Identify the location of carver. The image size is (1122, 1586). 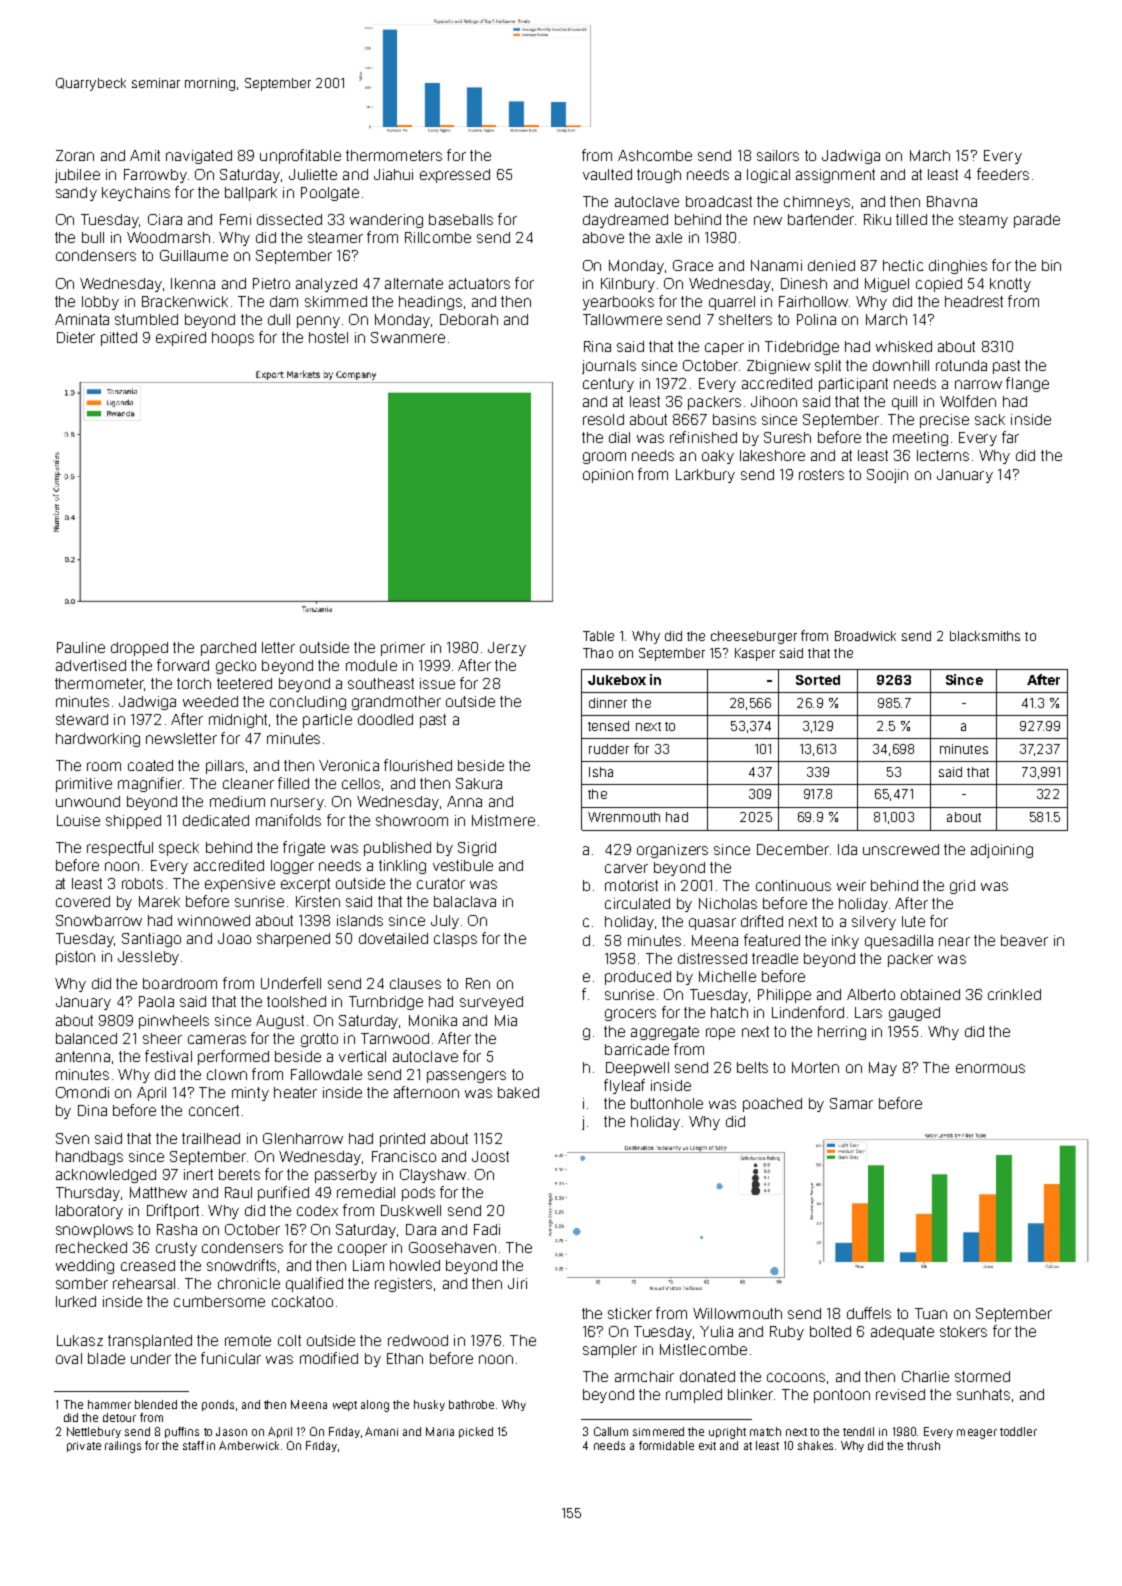
(626, 868).
